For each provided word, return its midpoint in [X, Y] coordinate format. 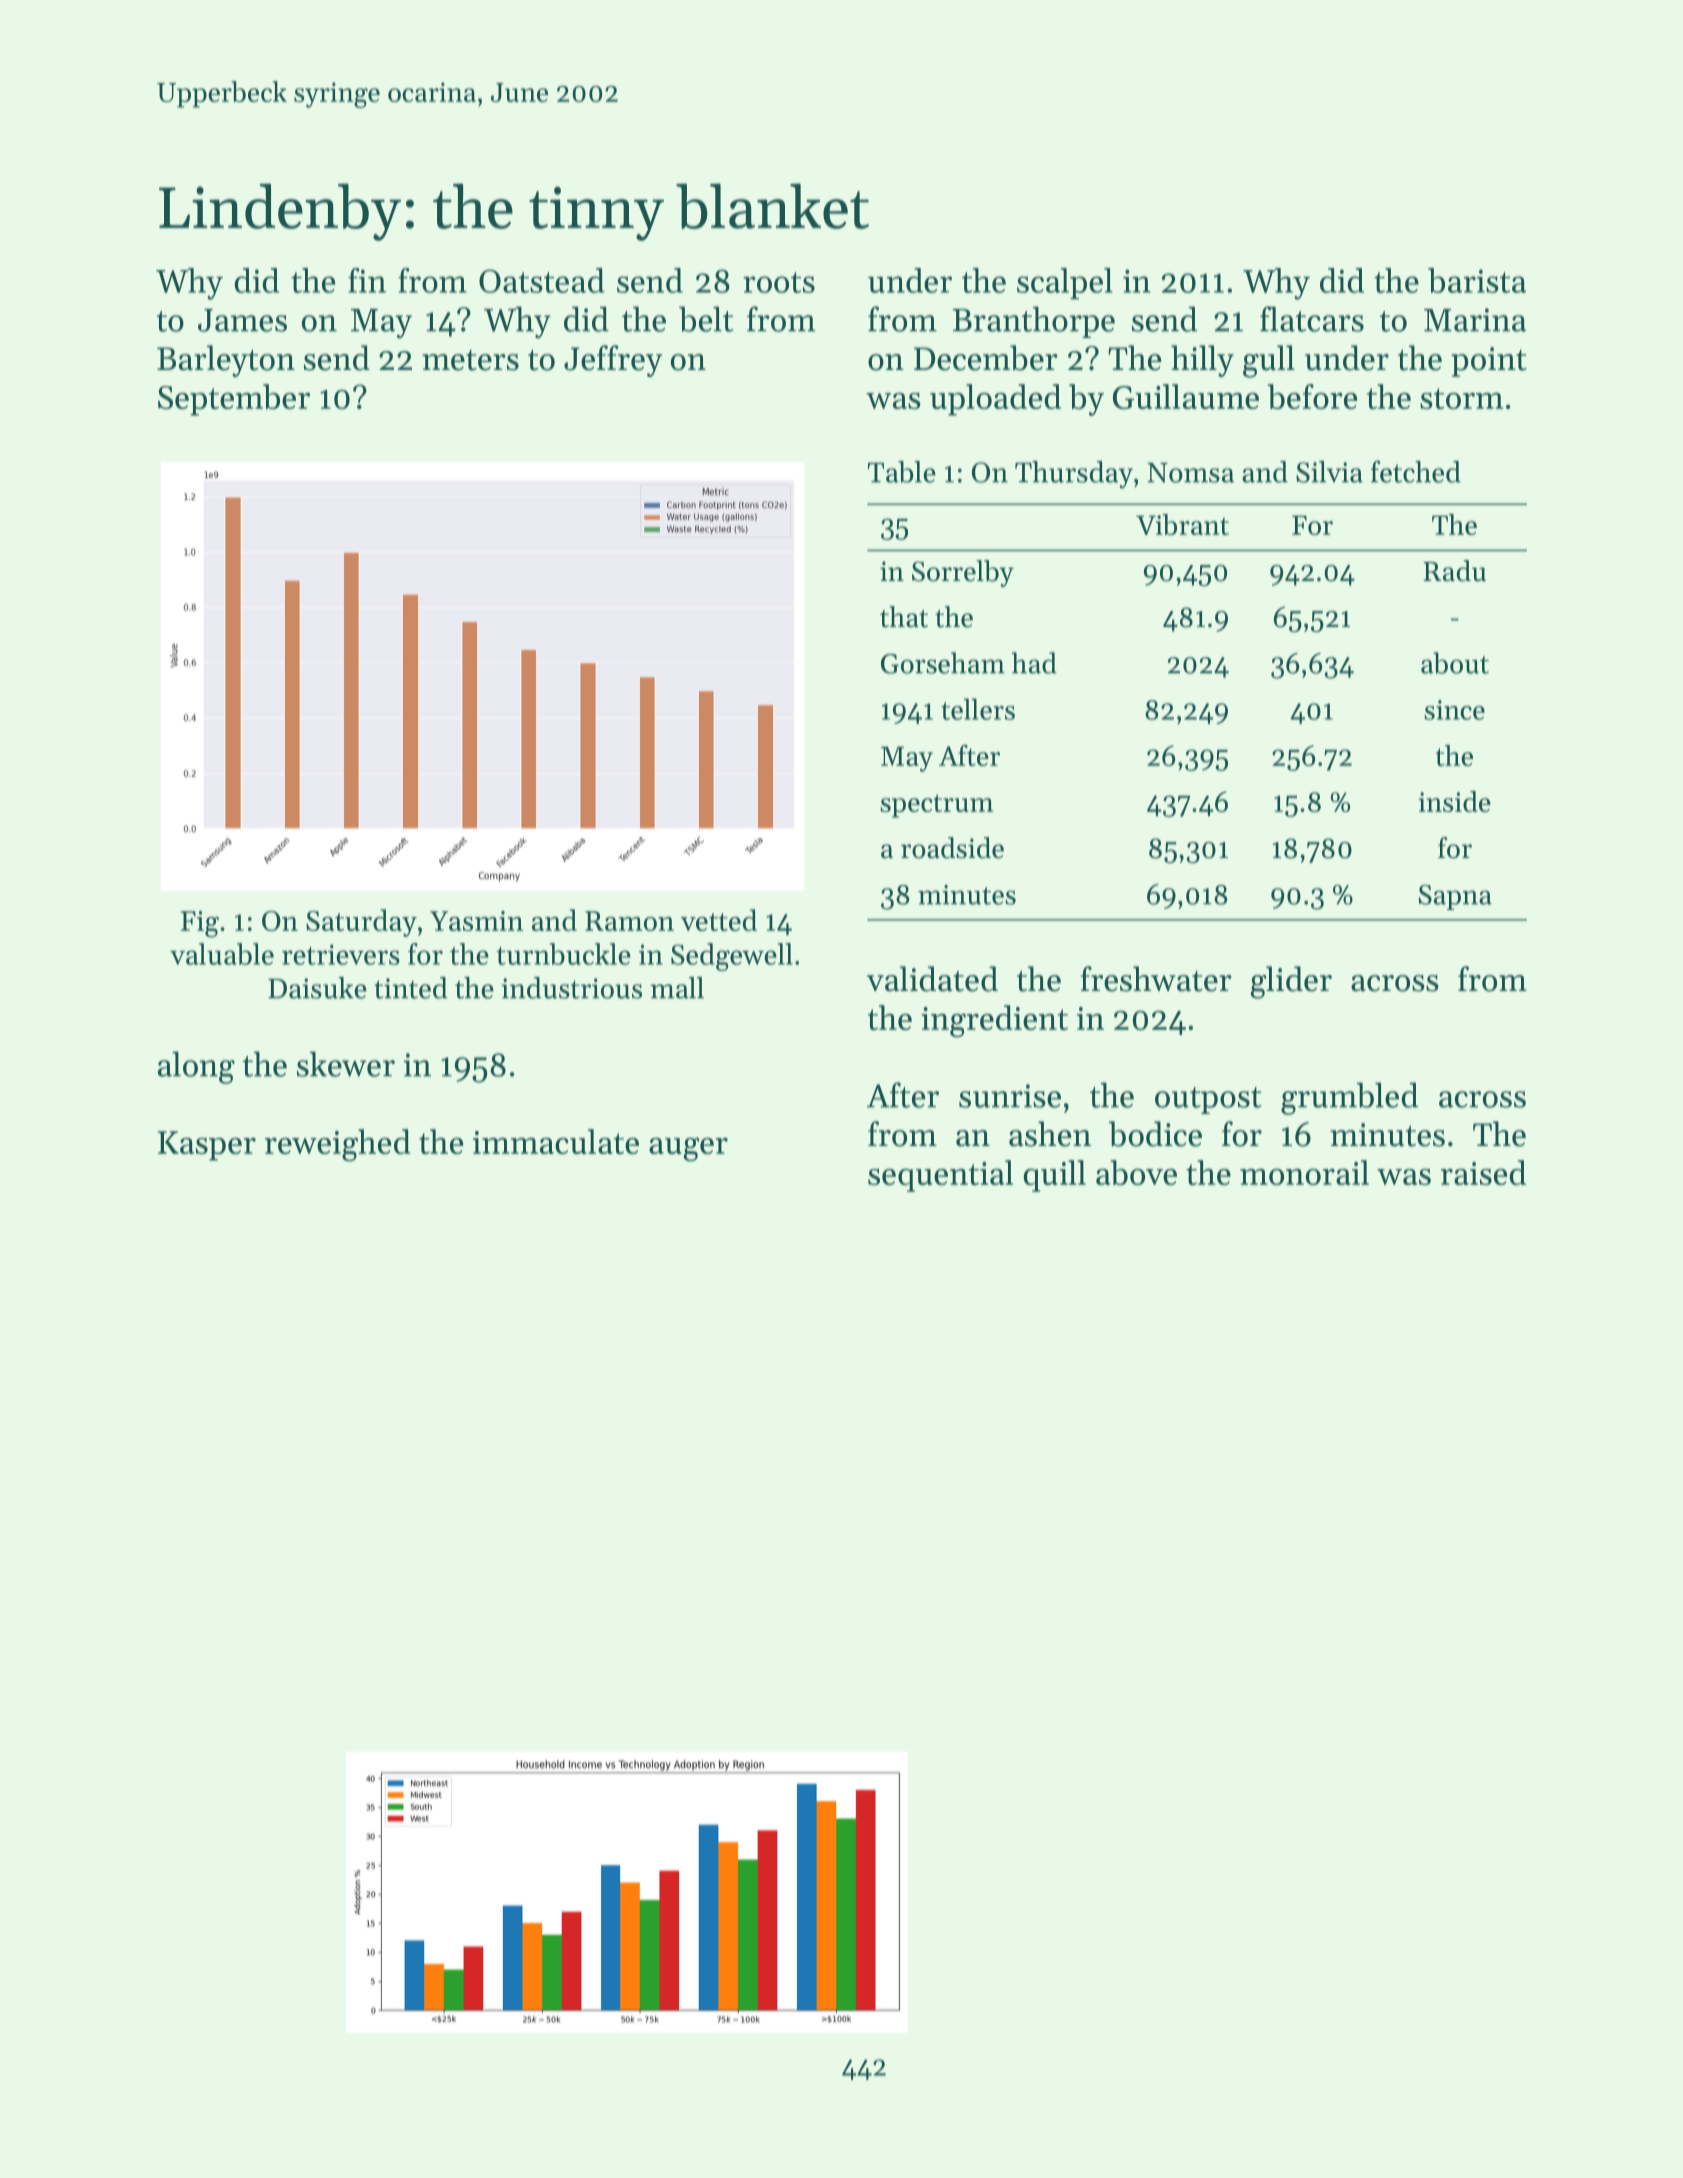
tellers [978, 709]
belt [706, 319]
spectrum [936, 806]
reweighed [338, 1145]
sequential [940, 1176]
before [1313, 396]
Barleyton [226, 361]
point [1489, 362]
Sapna [1455, 897]
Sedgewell [732, 957]
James [242, 320]
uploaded [995, 400]
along [196, 1067]
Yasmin [476, 921]
